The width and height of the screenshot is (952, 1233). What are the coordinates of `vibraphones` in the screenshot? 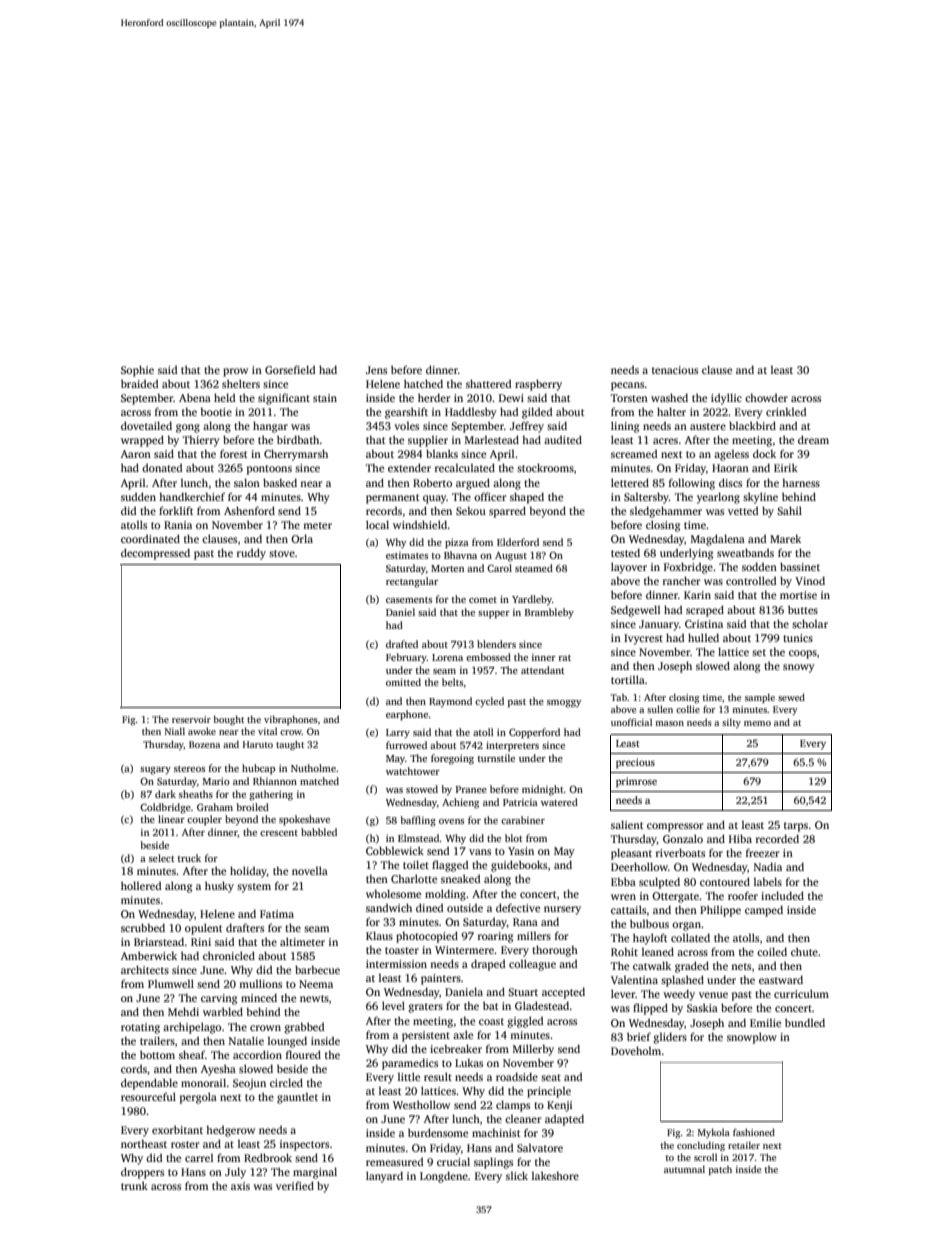 It's located at (291, 720).
